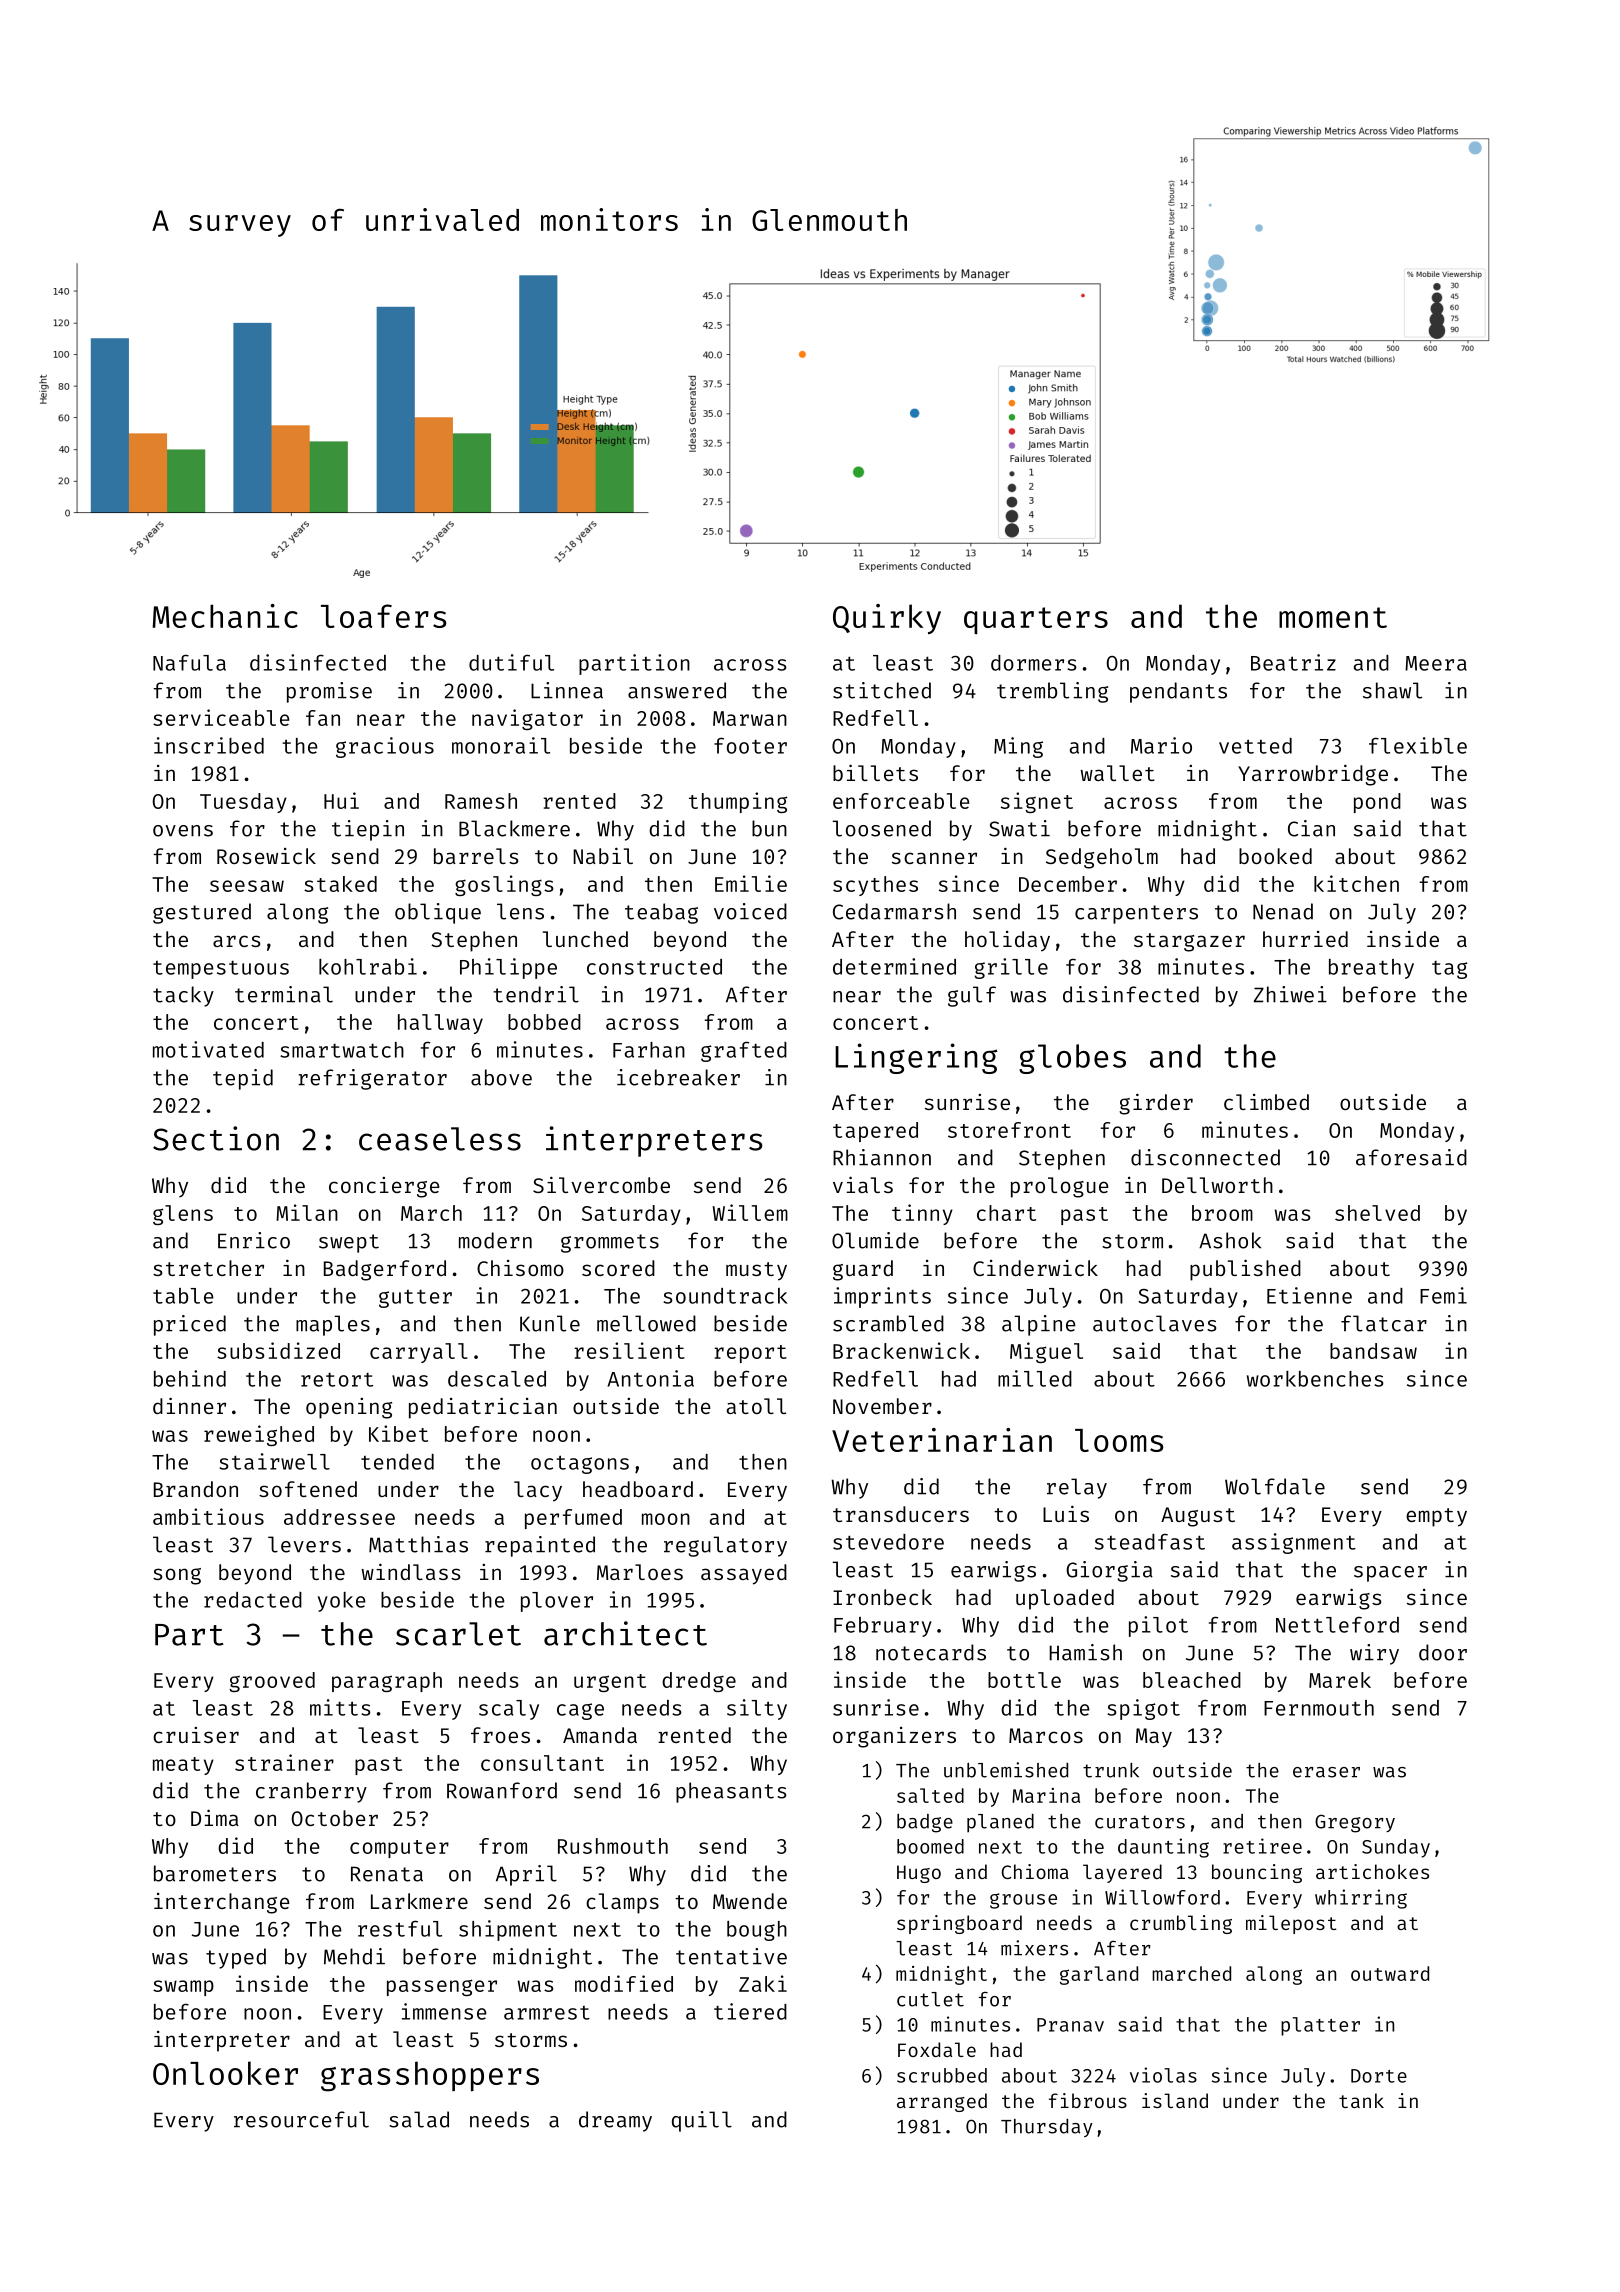 This image has width=1620, height=2292. What do you see at coordinates (329, 692) in the image?
I see `promise` at bounding box center [329, 692].
